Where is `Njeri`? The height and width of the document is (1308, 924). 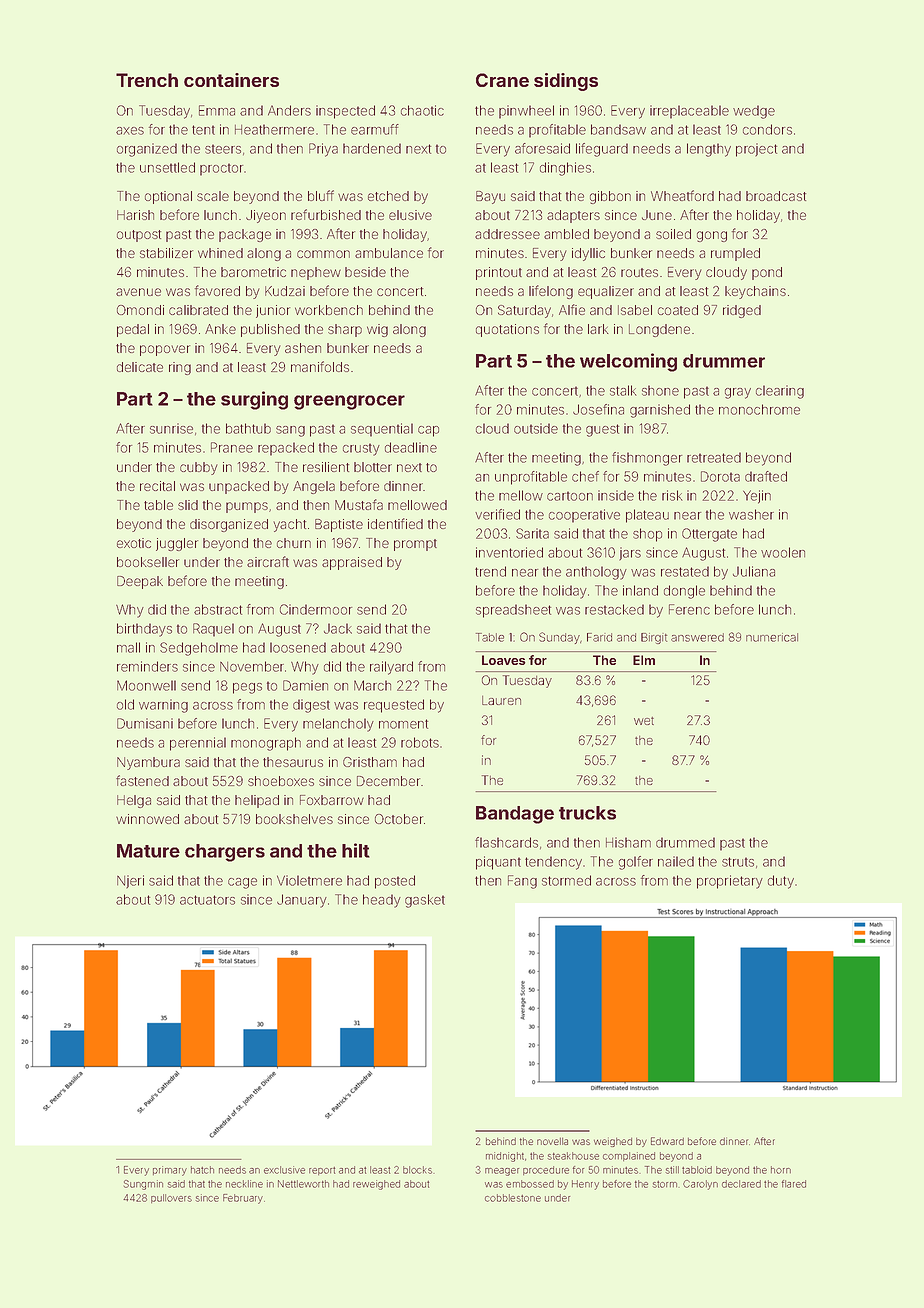 Njeri is located at coordinates (130, 882).
